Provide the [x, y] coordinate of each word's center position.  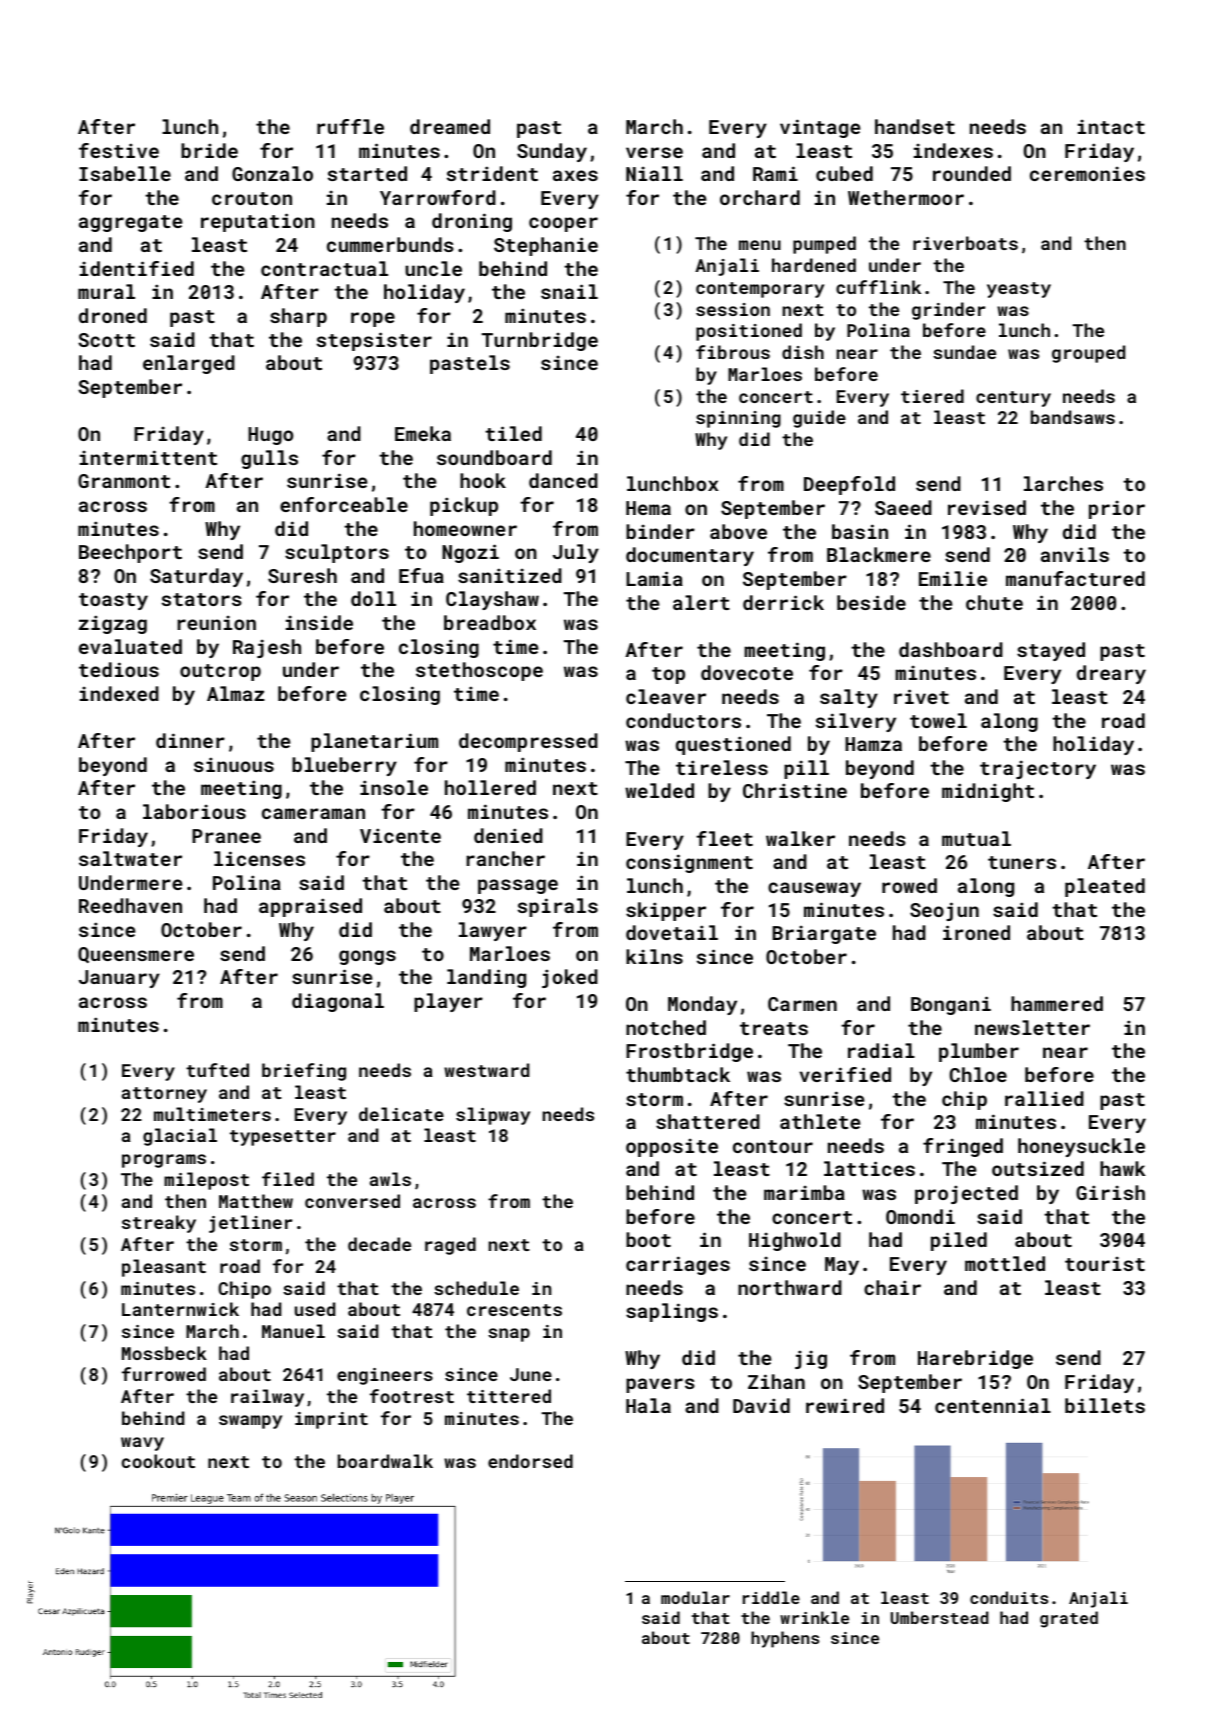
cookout [158, 1461]
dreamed [450, 126]
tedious [119, 669]
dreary [1111, 674]
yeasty [1019, 290]
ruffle [350, 126]
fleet [724, 838]
